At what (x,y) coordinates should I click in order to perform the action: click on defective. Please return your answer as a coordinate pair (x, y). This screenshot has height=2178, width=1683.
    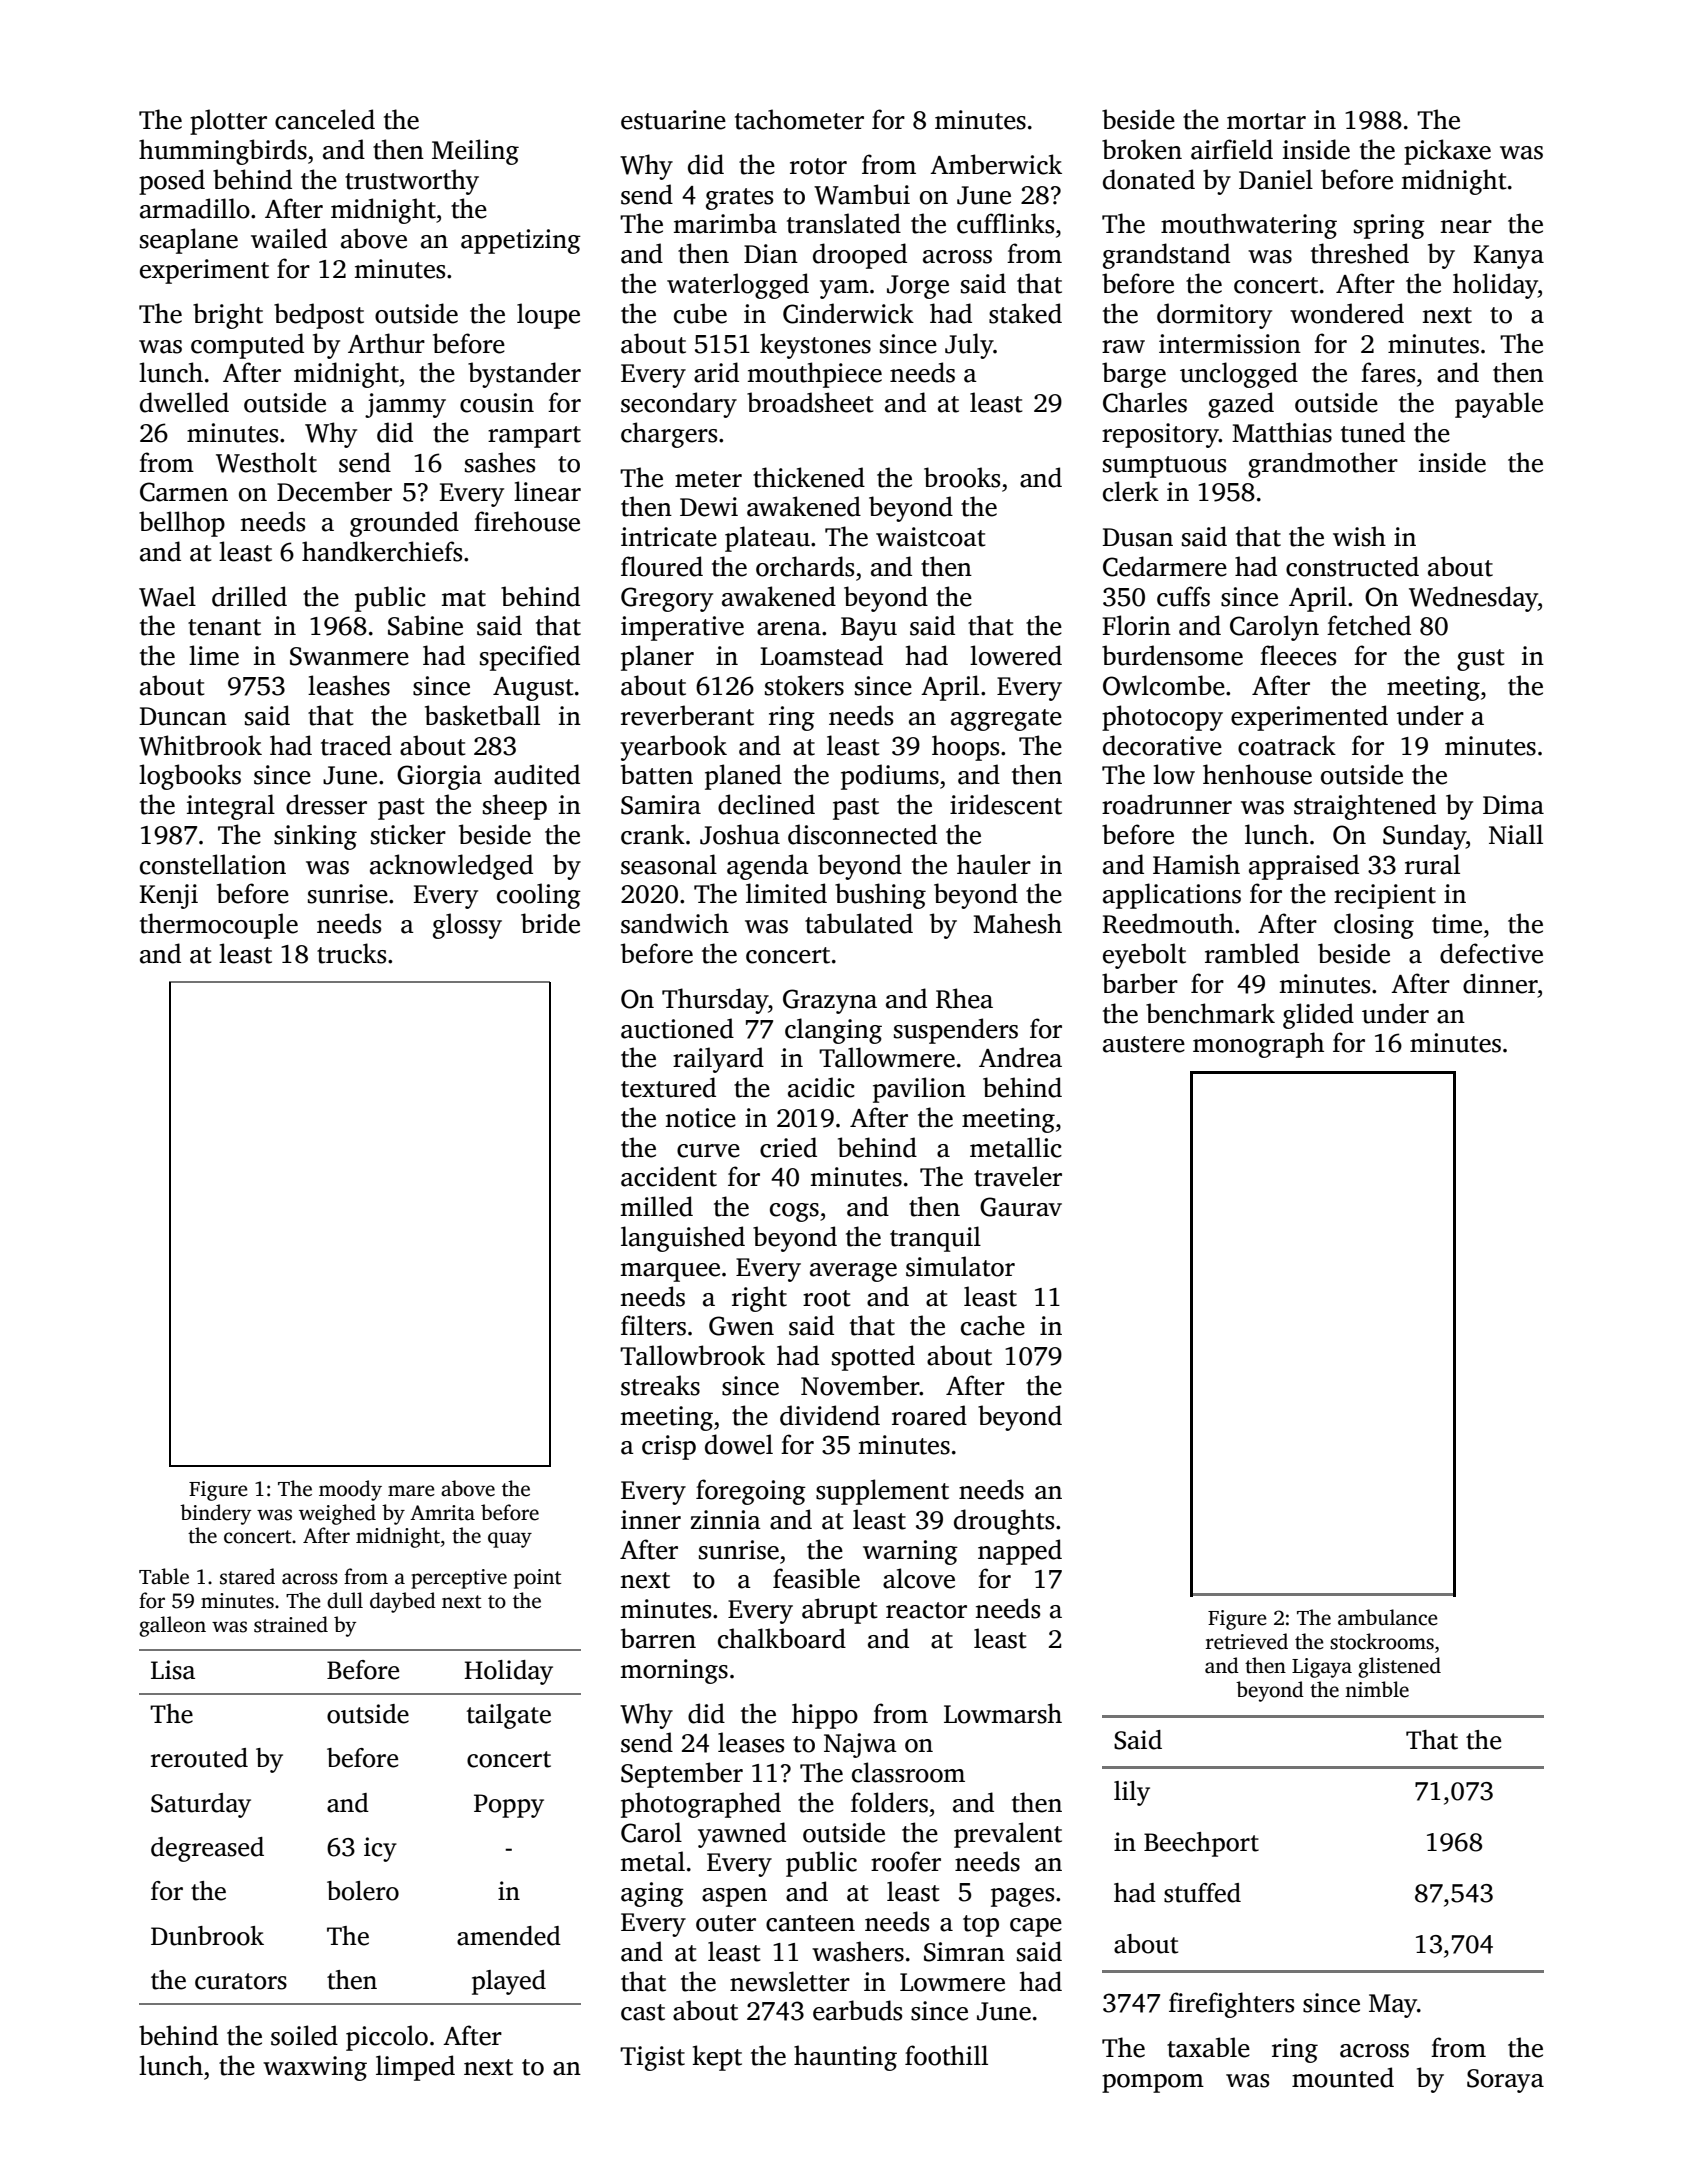
    Looking at the image, I should click on (1491, 953).
